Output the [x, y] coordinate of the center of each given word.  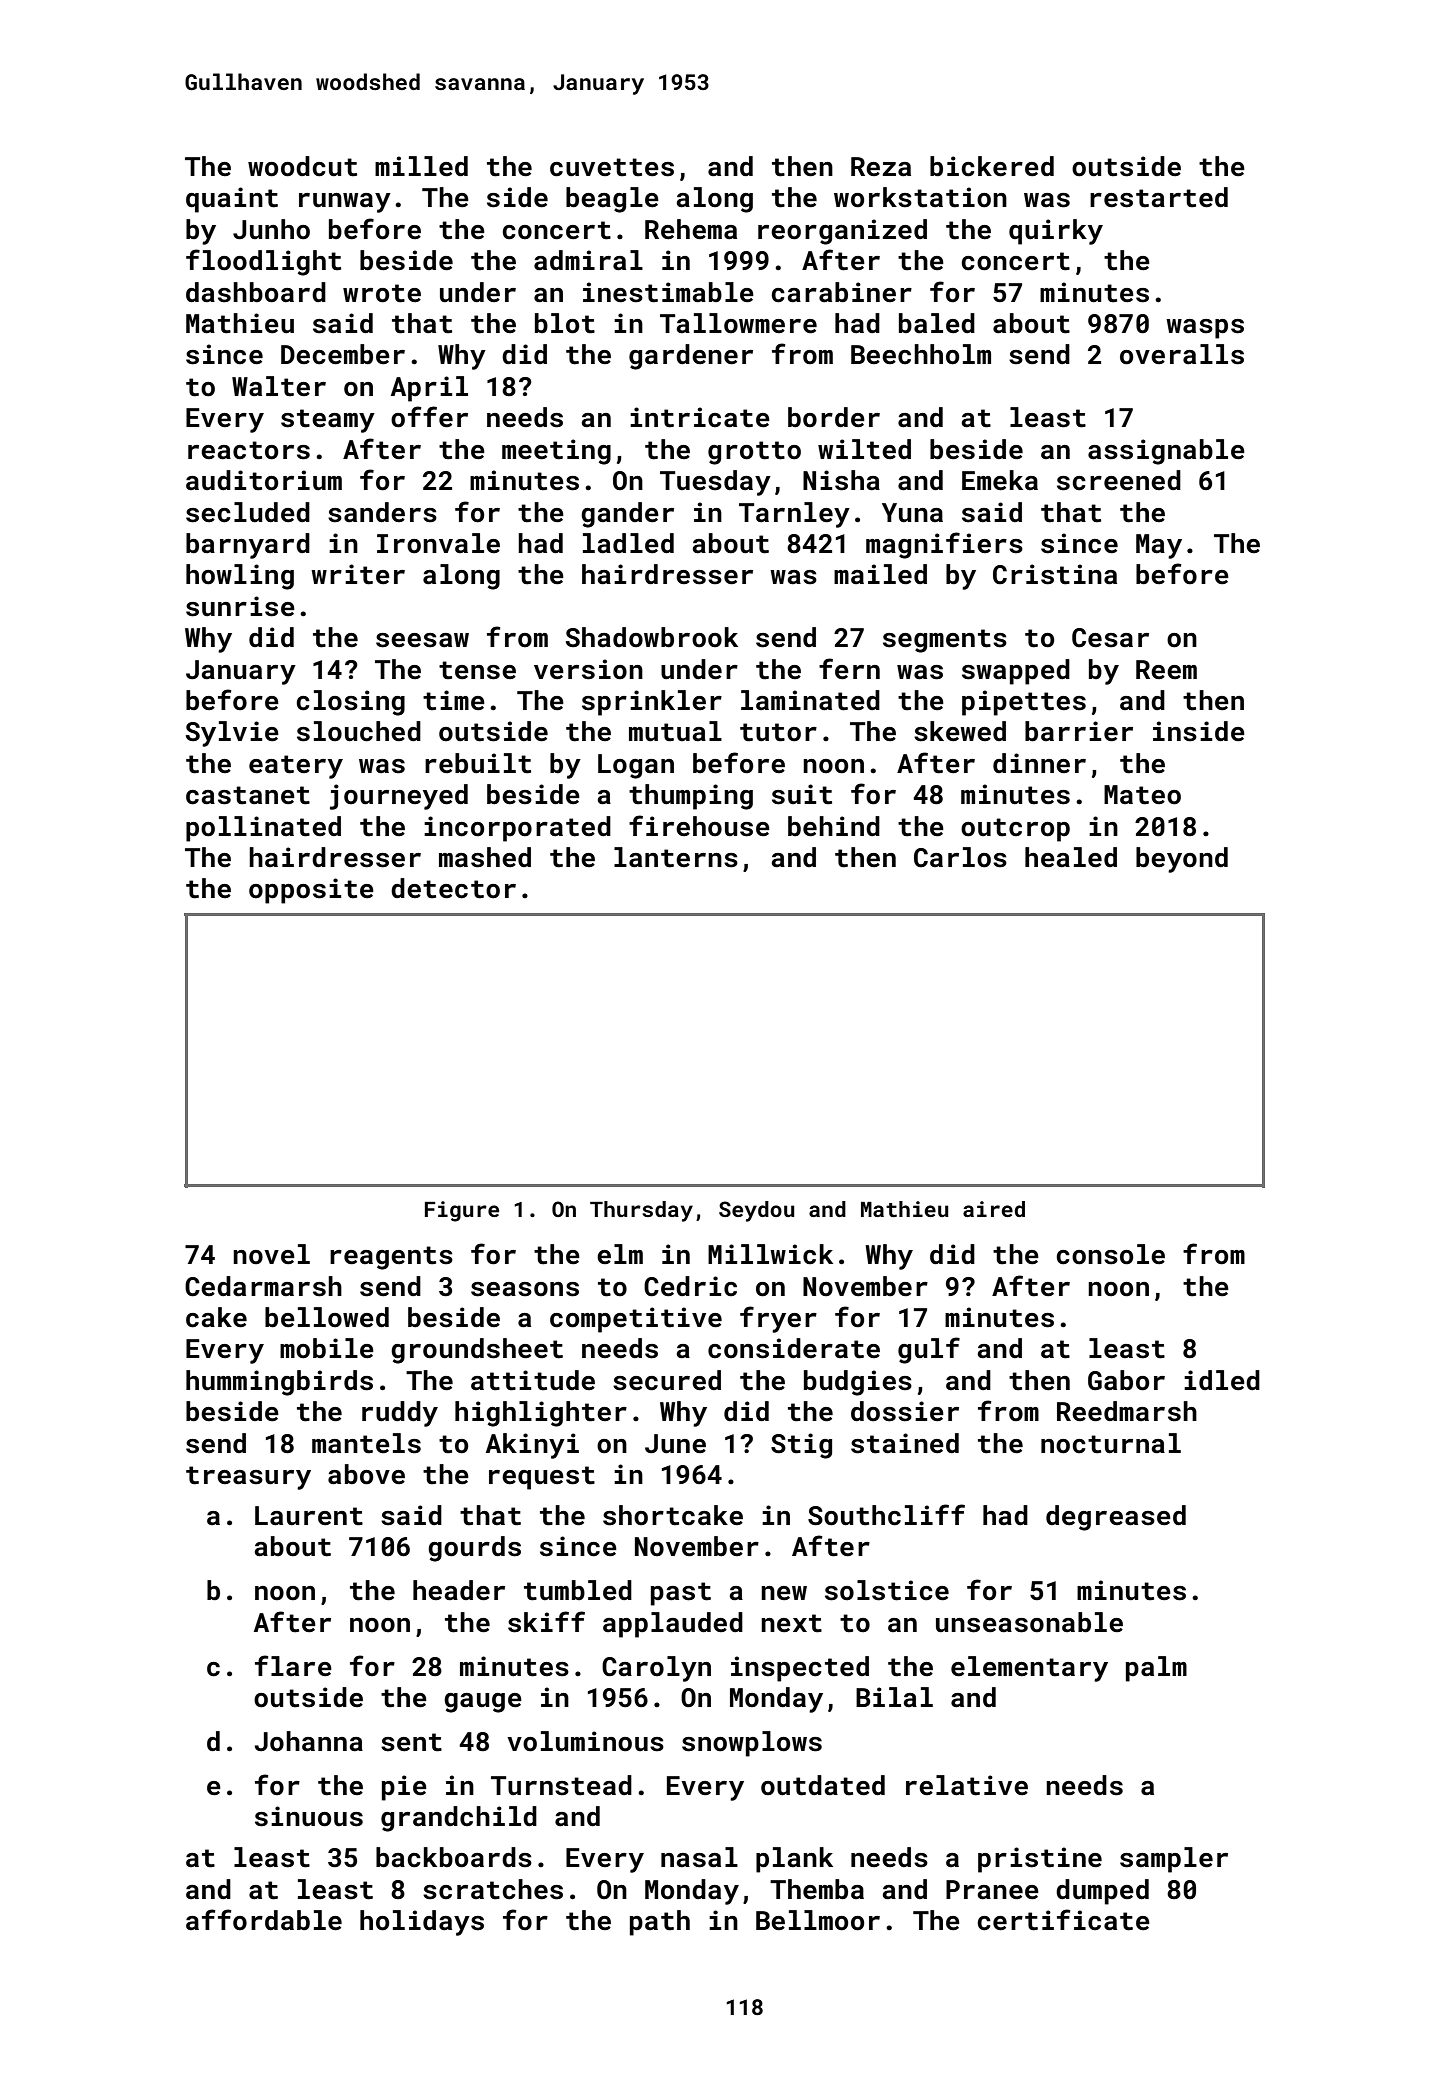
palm [1156, 1669]
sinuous [309, 1816]
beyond [1182, 860]
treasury [248, 1478]
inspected [800, 1669]
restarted [1159, 197]
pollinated [263, 829]
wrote [382, 293]
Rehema [691, 229]
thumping [691, 797]
